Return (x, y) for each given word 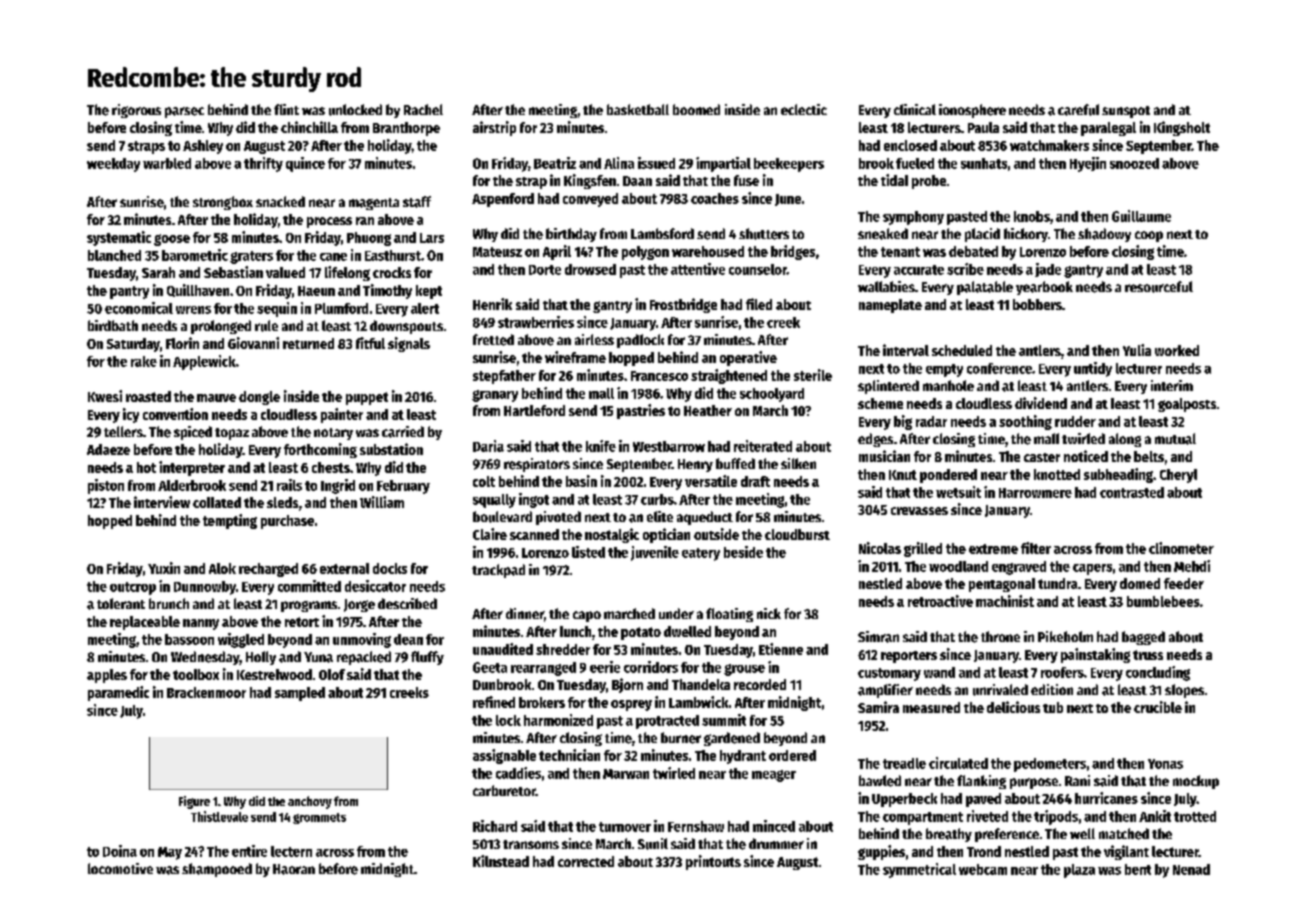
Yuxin (164, 568)
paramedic (118, 693)
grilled (923, 549)
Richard (495, 826)
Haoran (294, 869)
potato (641, 633)
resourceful (1159, 287)
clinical (915, 109)
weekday (113, 165)
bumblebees (1163, 601)
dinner (525, 613)
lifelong (347, 273)
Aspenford (503, 200)
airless (594, 339)
